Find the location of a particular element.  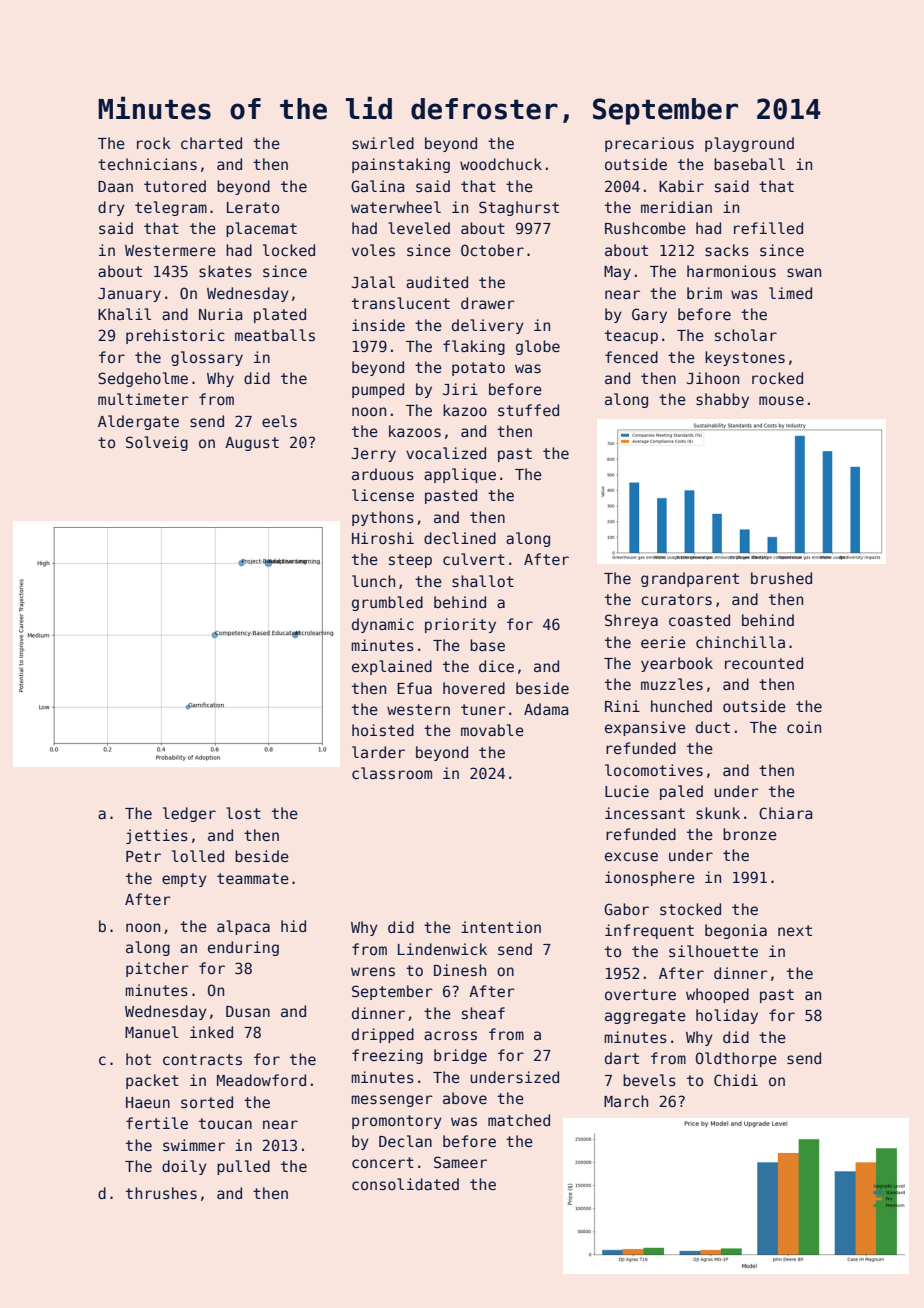

ledger is located at coordinates (189, 814).
